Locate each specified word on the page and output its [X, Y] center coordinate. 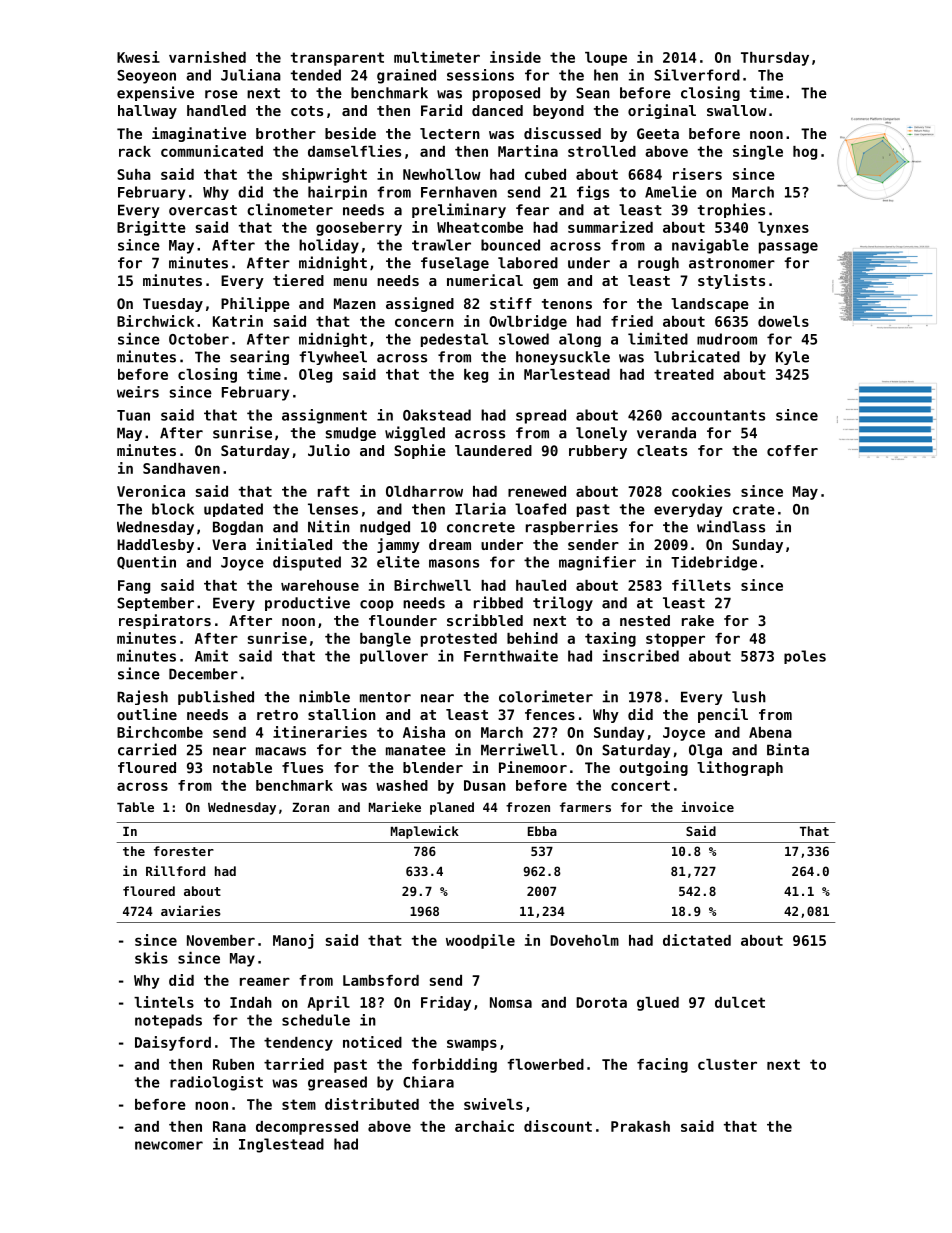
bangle [385, 640]
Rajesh [142, 697]
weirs [138, 392]
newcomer [169, 1145]
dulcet [740, 1002]
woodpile [480, 941]
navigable [710, 246]
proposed [506, 94]
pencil [723, 715]
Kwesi [138, 57]
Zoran [310, 807]
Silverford [697, 75]
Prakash [640, 1126]
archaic [484, 1126]
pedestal [454, 340]
